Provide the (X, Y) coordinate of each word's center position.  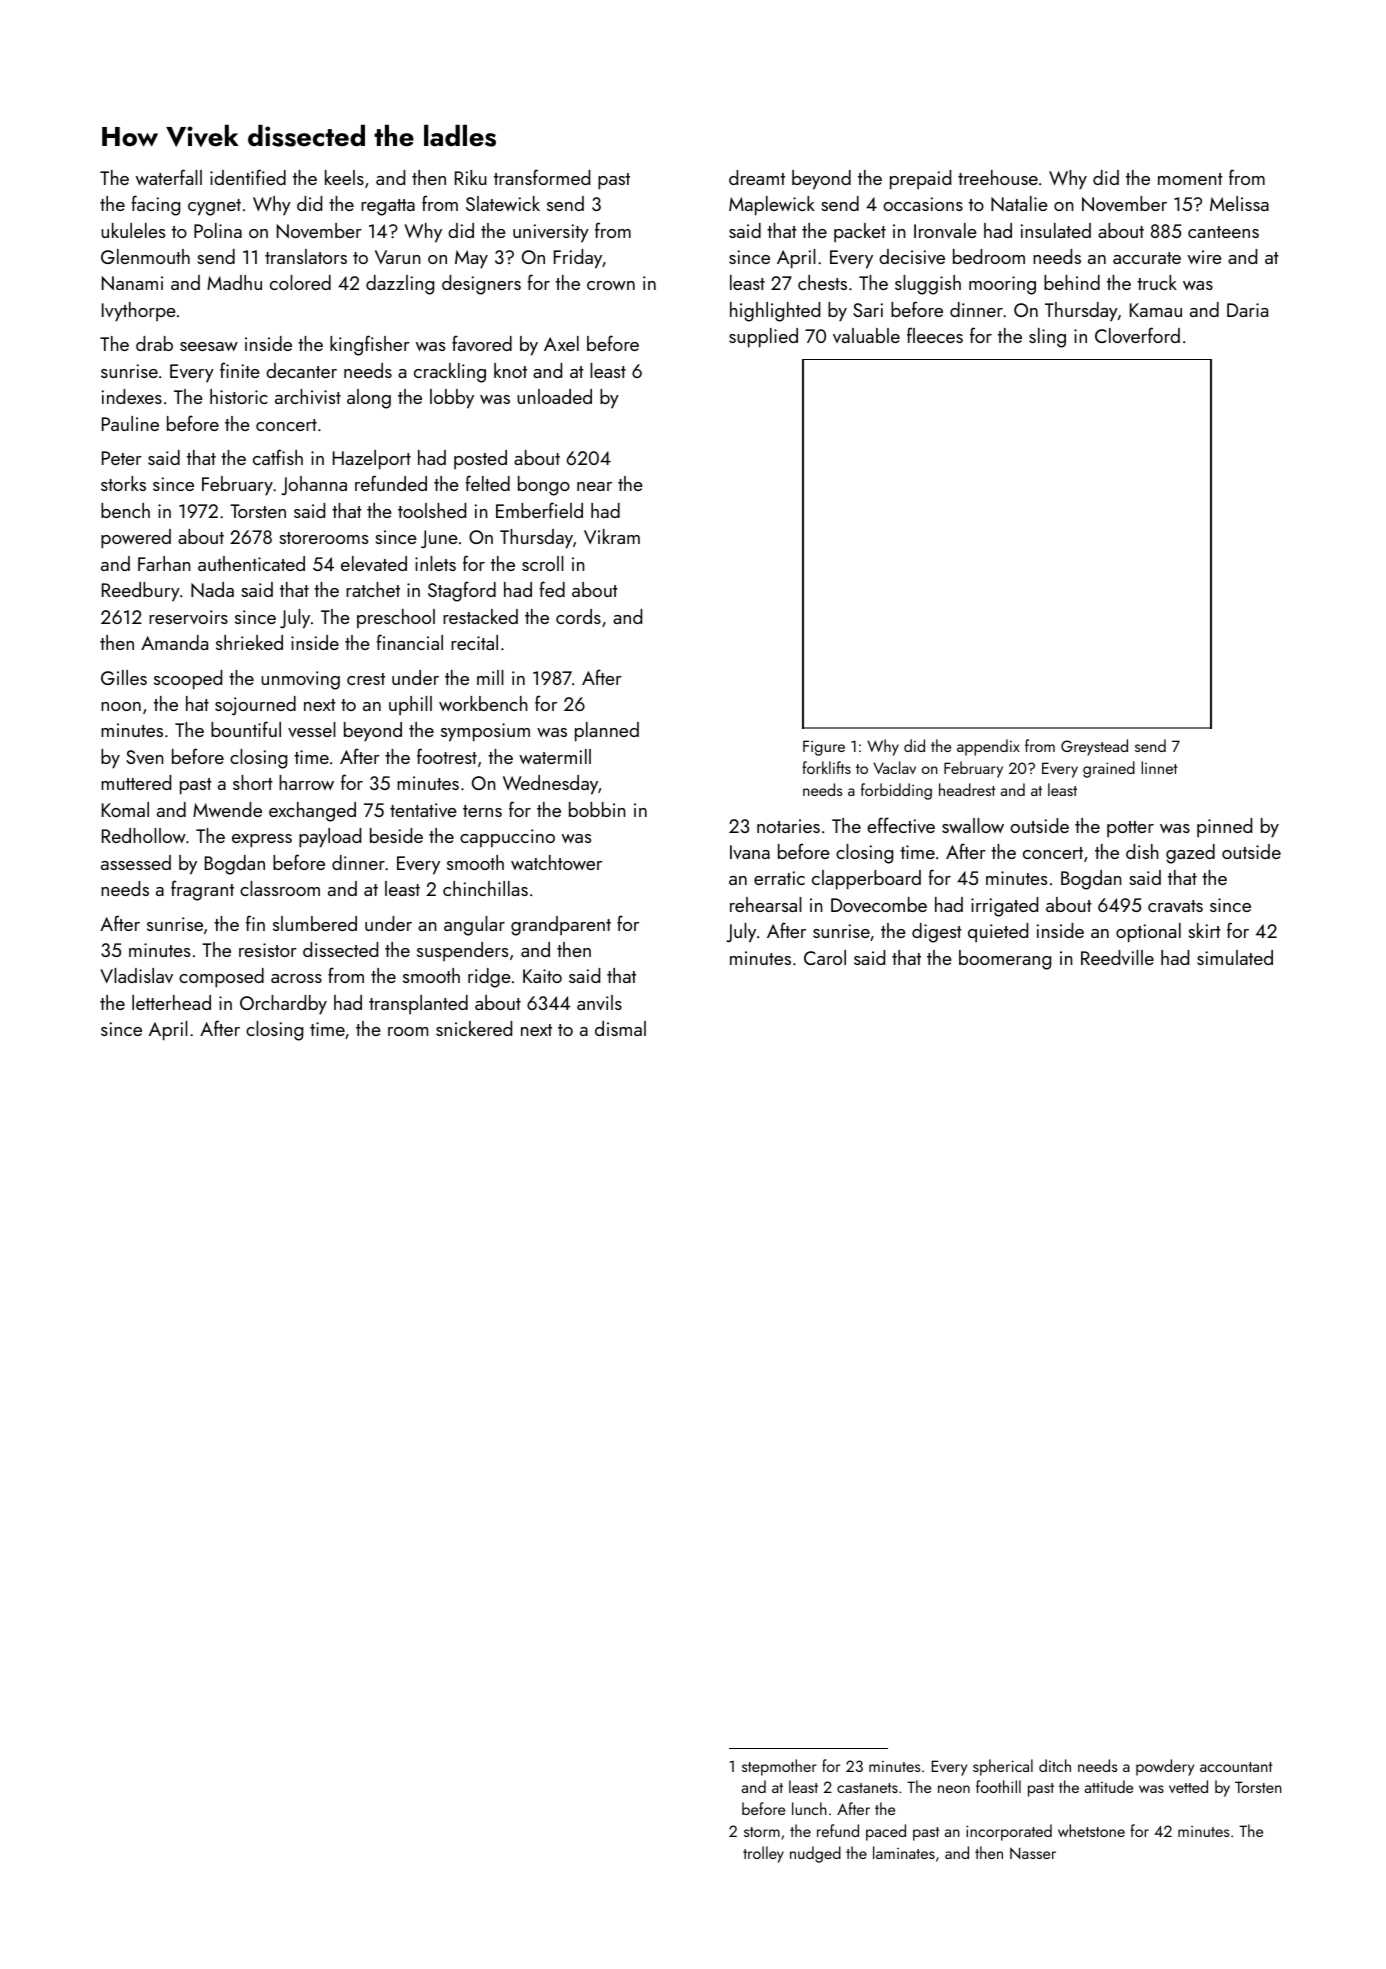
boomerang (1005, 960)
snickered (474, 1028)
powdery (1165, 1767)
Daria (1247, 310)
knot (510, 370)
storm (762, 1832)
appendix (988, 747)
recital (474, 642)
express (262, 841)
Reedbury (141, 592)
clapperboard (866, 880)
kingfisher (370, 345)
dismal (620, 1028)
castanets (867, 1788)
